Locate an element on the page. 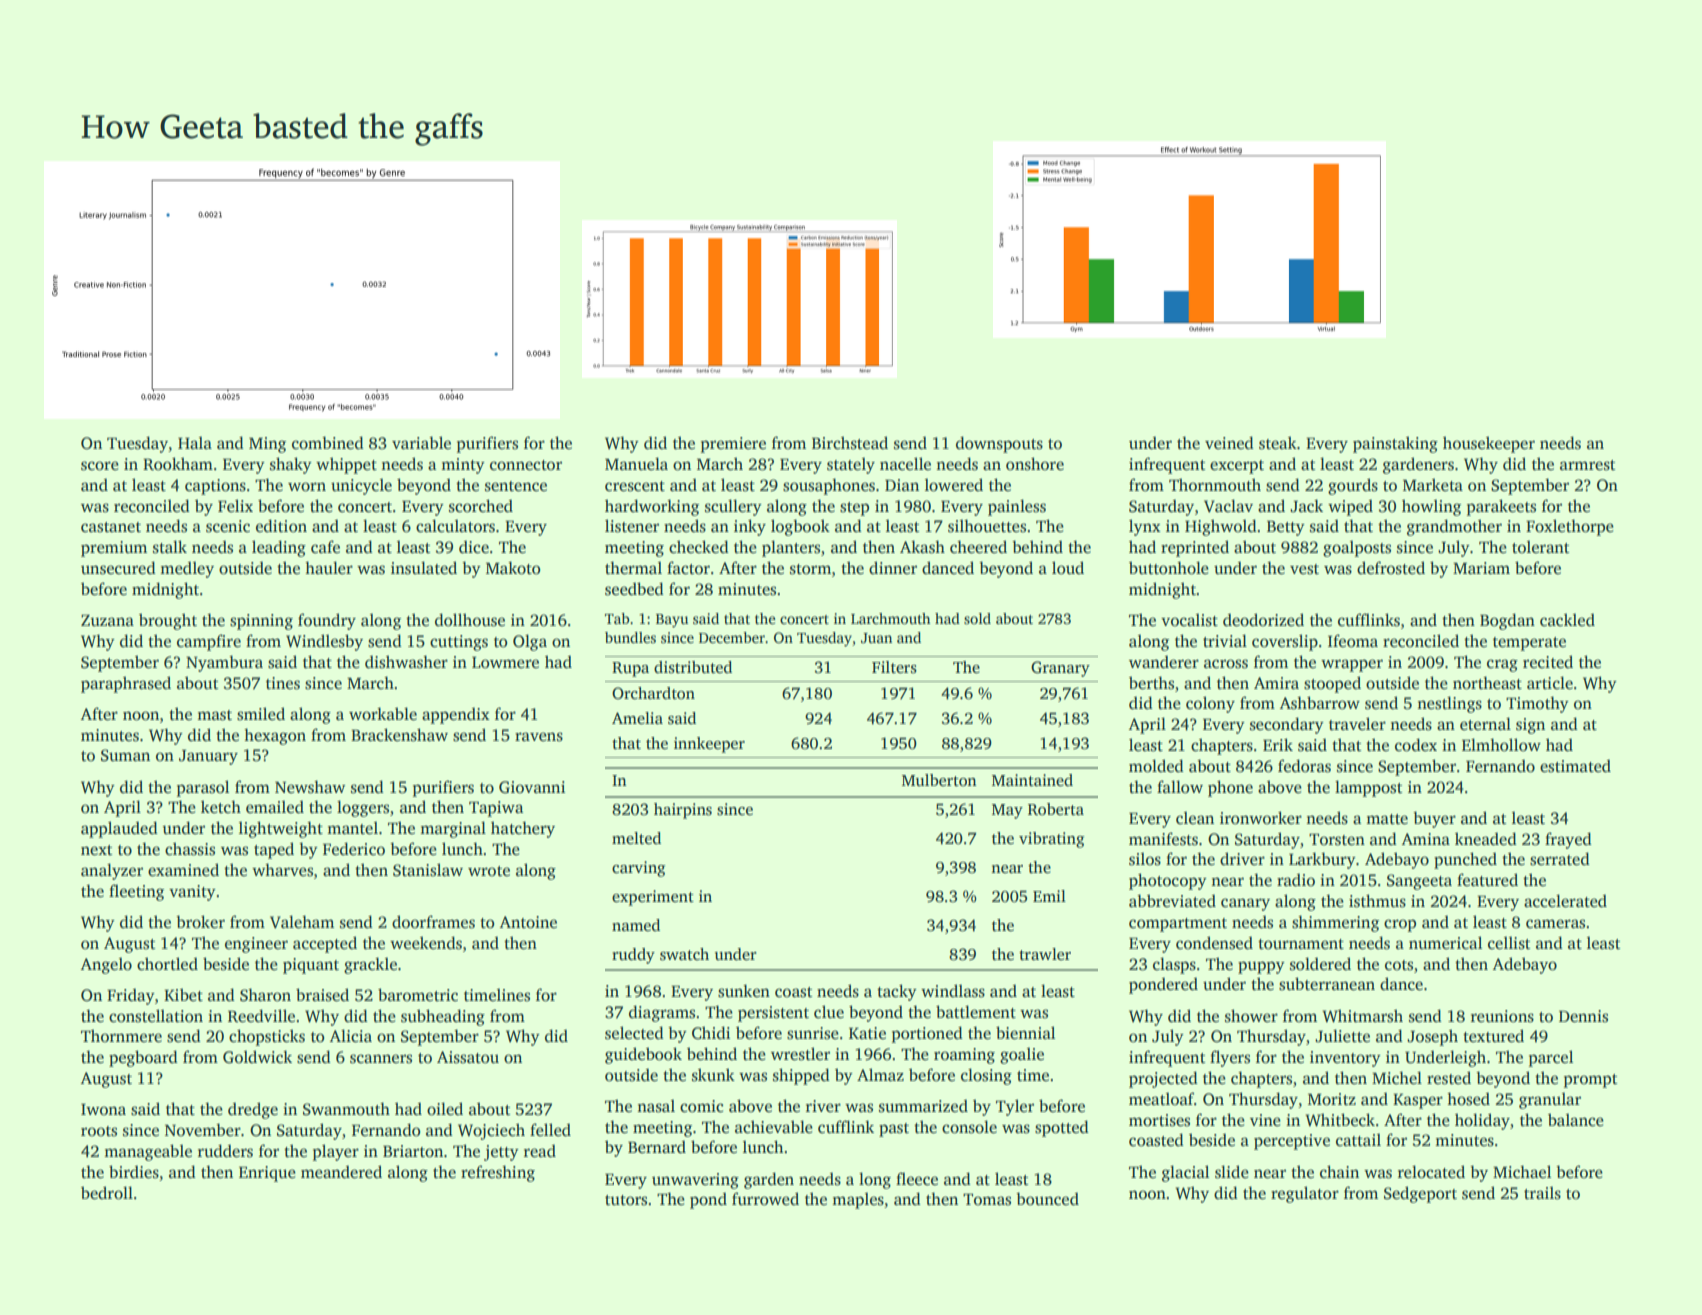 The height and width of the page is (1315, 1702). Tomas is located at coordinates (987, 1200).
